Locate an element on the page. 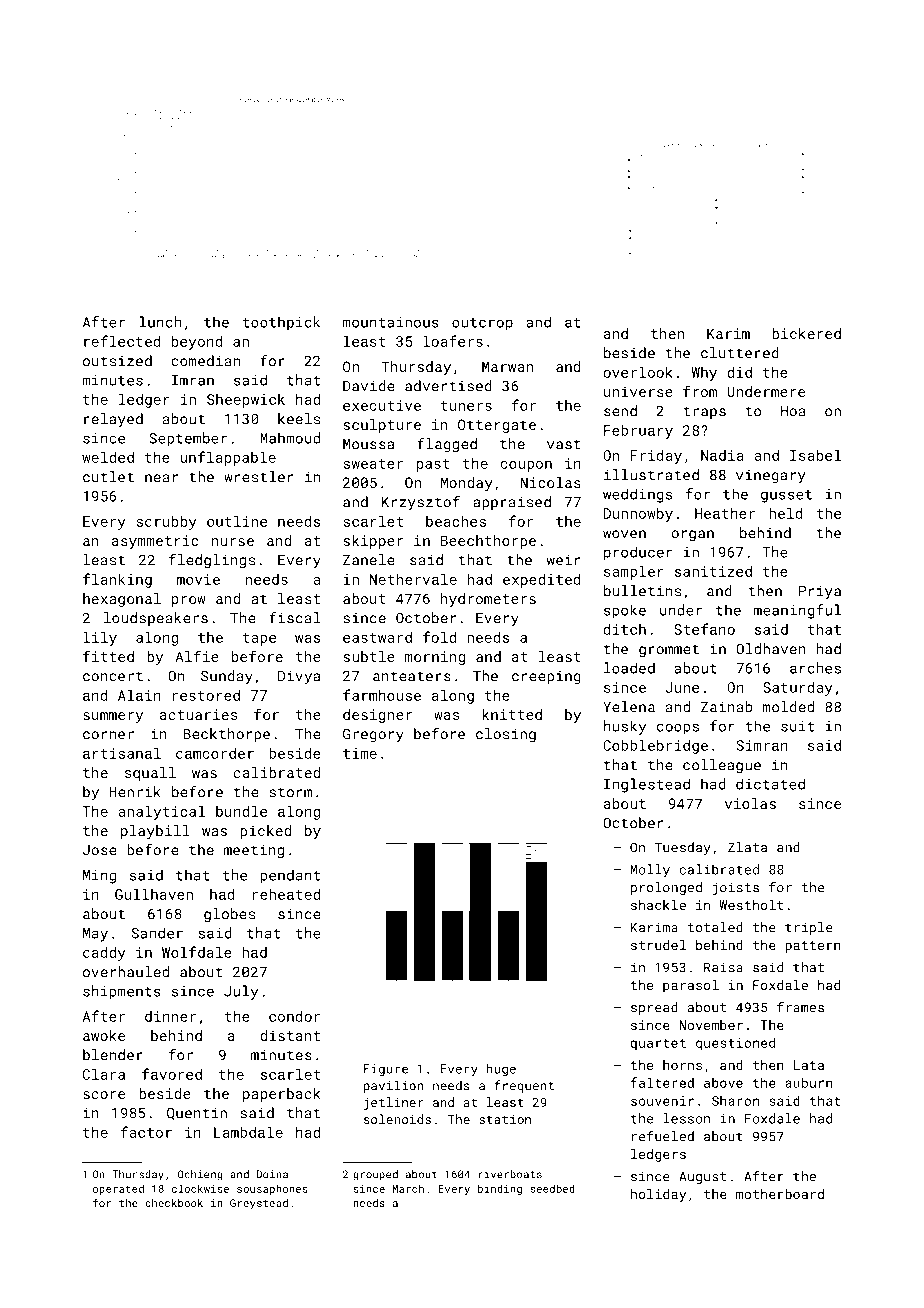 This page has height=1308, width=924. toothpick is located at coordinates (281, 323).
